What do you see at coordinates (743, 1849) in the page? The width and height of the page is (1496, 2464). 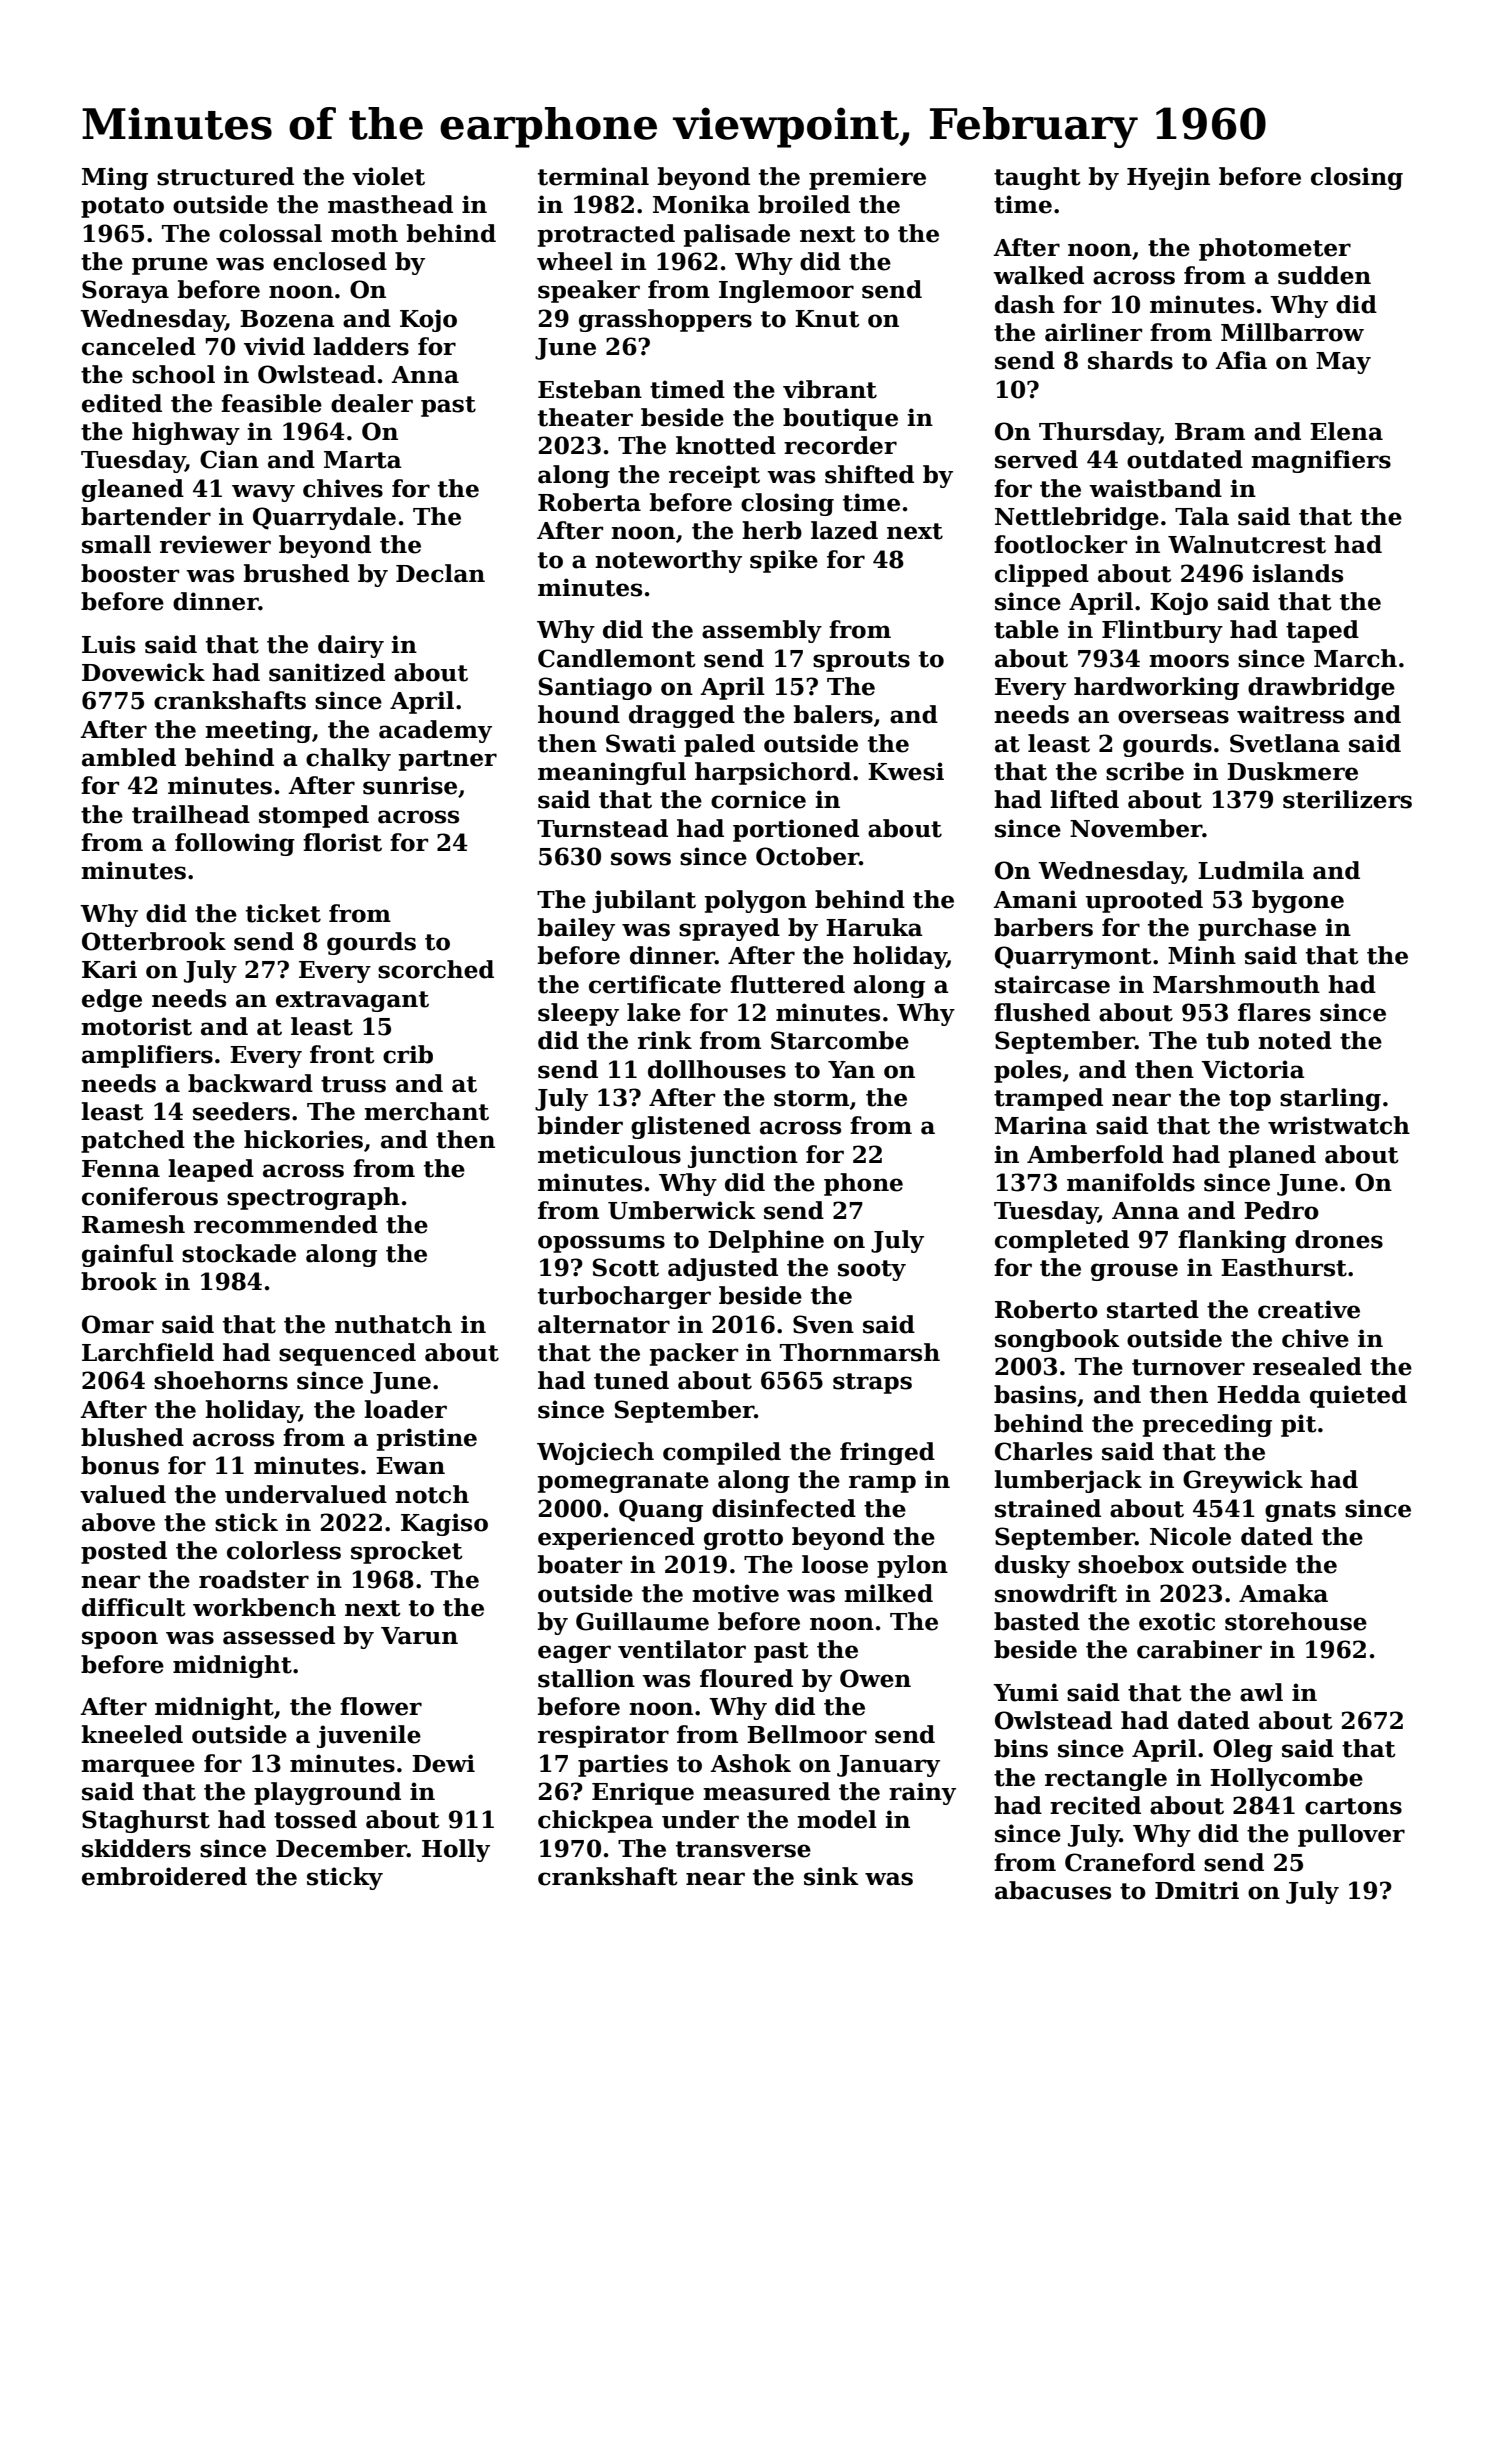 I see `transverse` at bounding box center [743, 1849].
